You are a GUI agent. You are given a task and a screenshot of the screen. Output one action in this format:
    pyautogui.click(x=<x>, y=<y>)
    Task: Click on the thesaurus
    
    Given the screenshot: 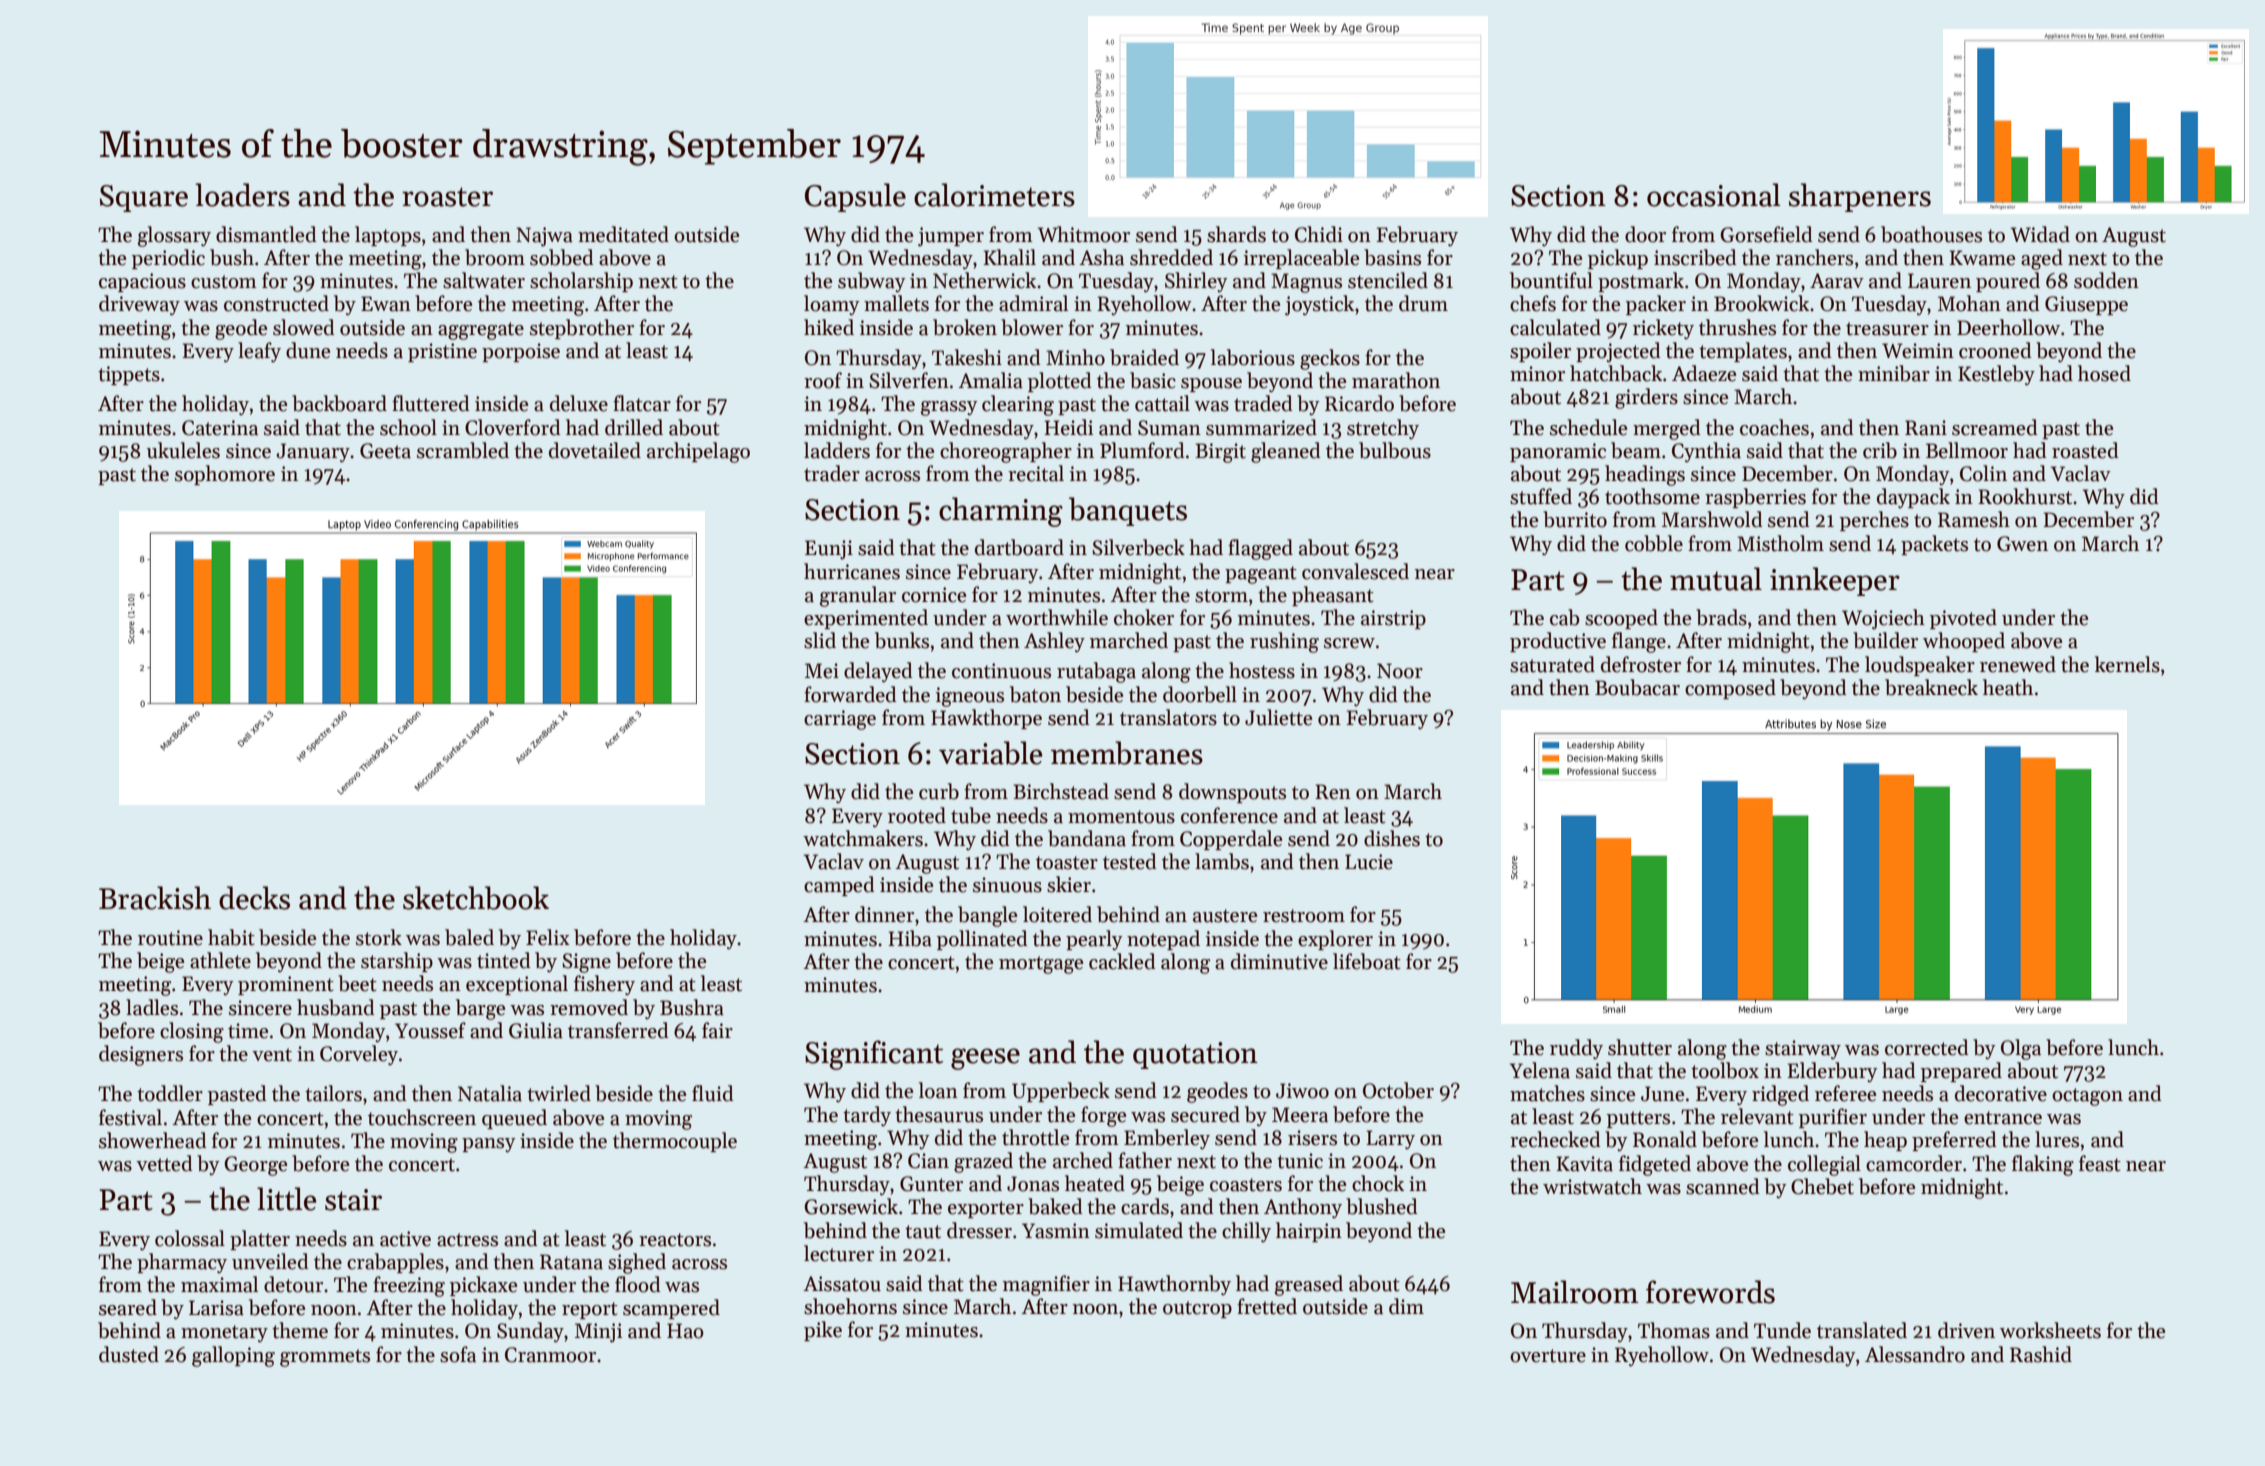 What is the action you would take?
    pyautogui.click(x=939, y=1114)
